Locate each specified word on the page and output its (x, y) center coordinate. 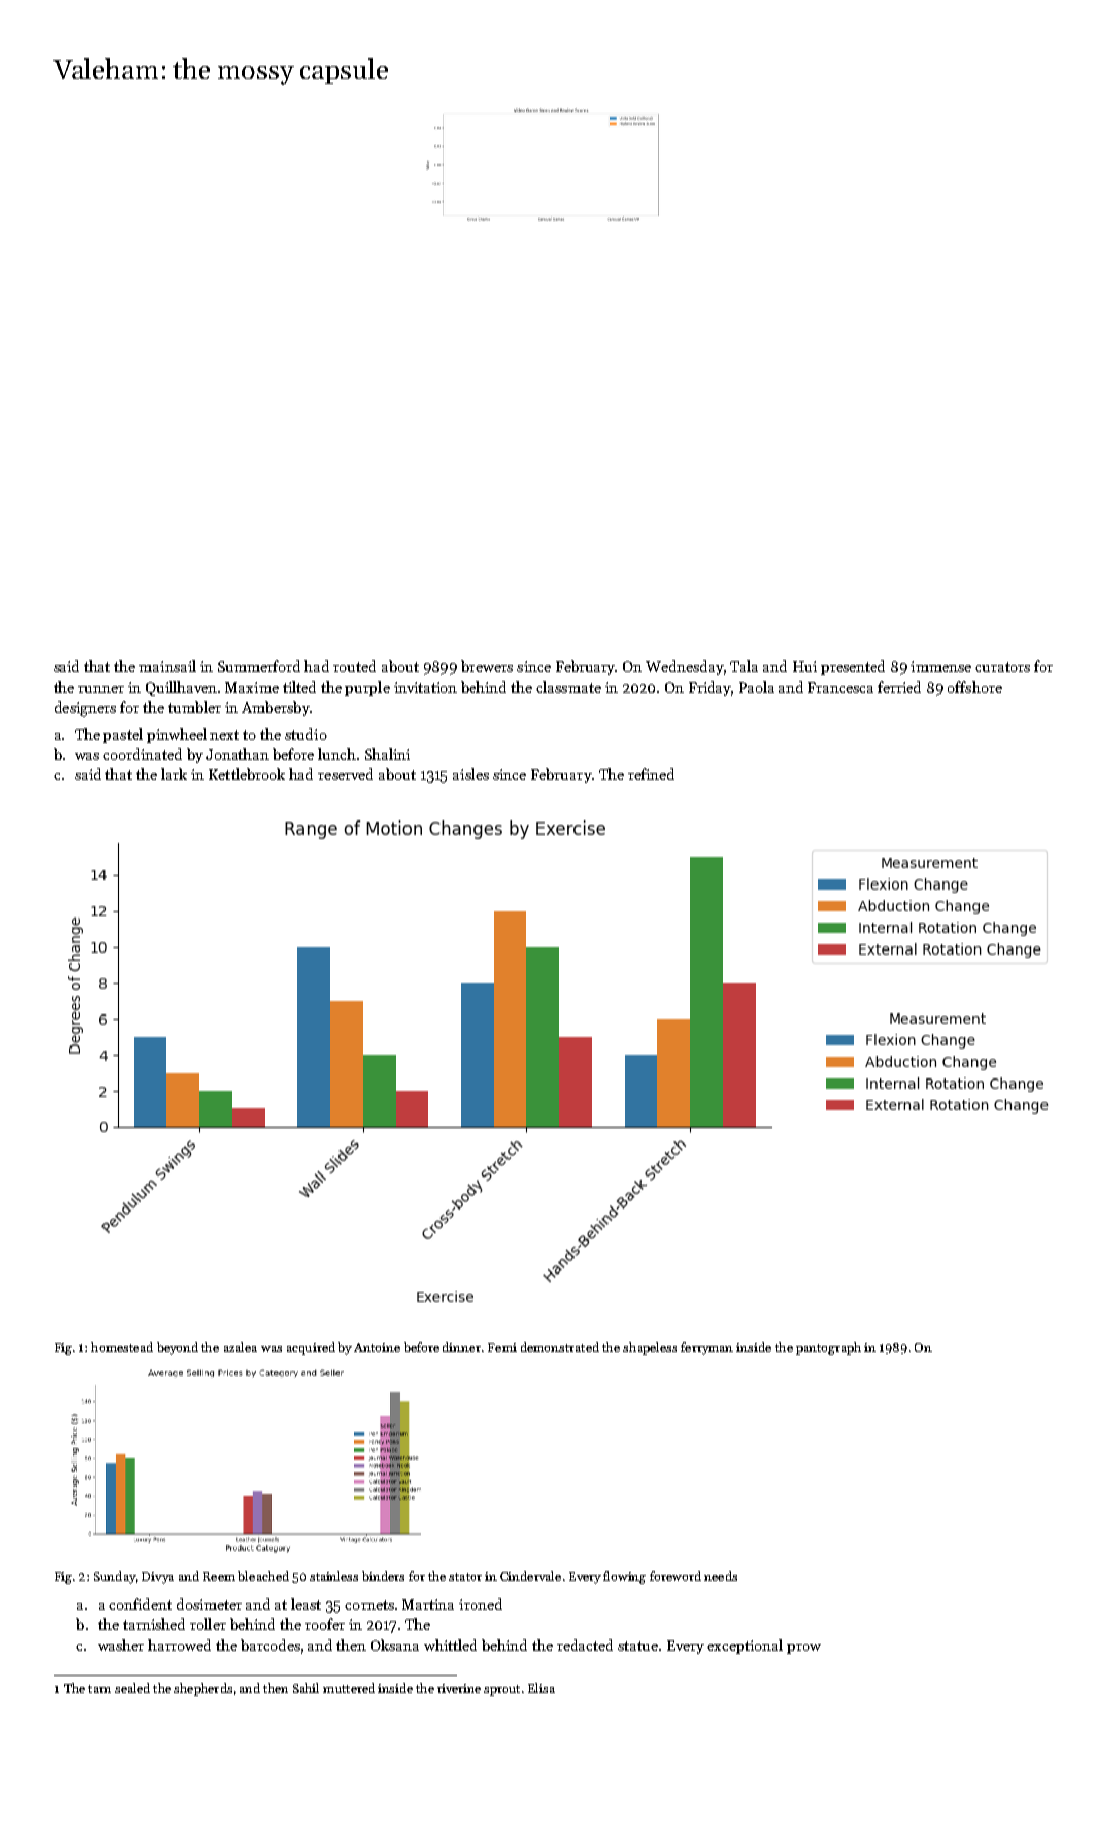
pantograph (828, 1348)
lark (174, 774)
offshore (975, 687)
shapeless (650, 1348)
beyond (177, 1348)
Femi (502, 1347)
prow (804, 1649)
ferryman (707, 1348)
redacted (585, 1645)
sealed (132, 1688)
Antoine (377, 1347)
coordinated (142, 754)
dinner (462, 1347)
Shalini (387, 754)
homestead (122, 1347)
